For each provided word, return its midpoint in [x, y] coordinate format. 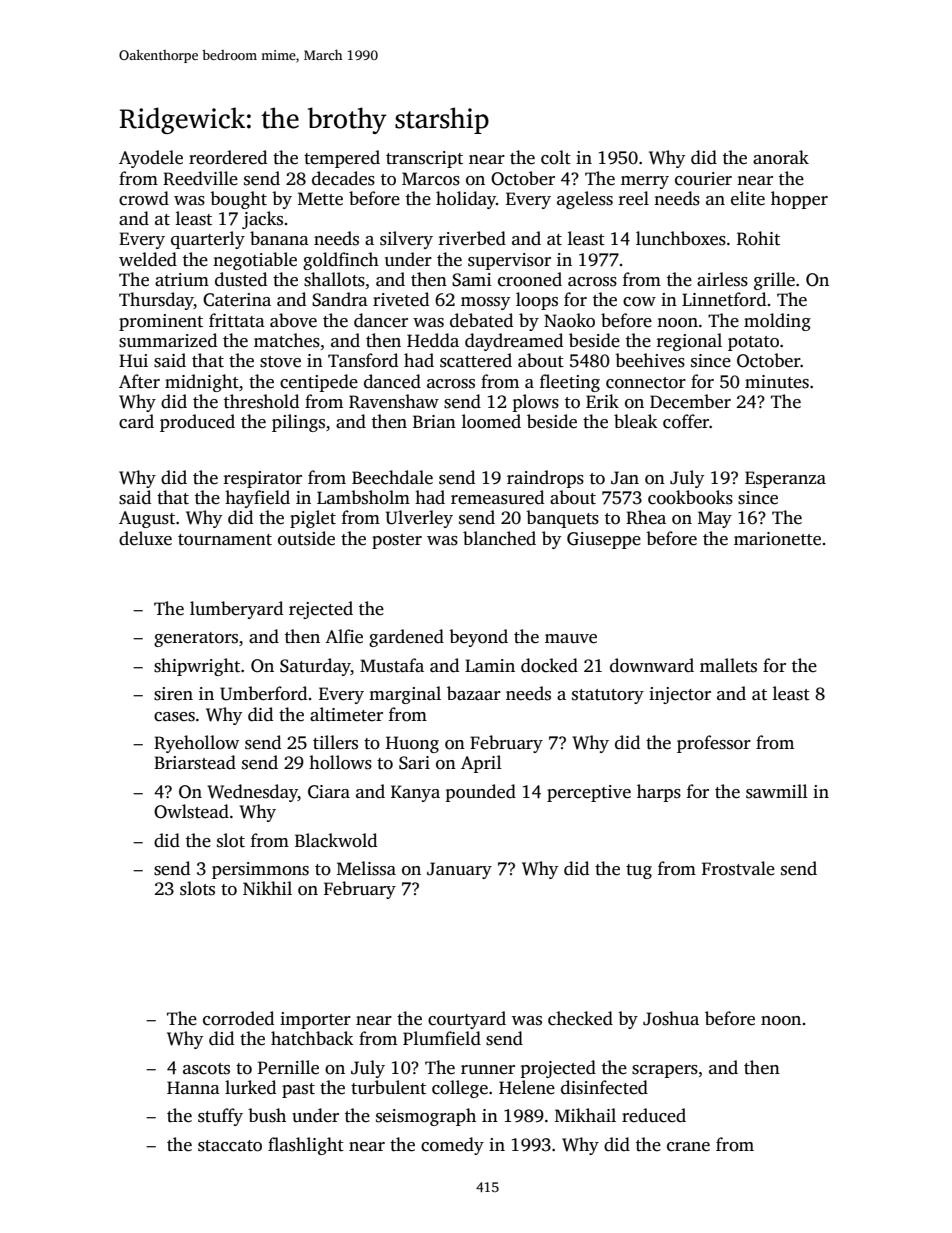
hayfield [257, 499]
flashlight [306, 1146]
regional [689, 342]
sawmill [777, 791]
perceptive [589, 793]
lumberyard [236, 610]
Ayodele [151, 159]
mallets [728, 665]
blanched [499, 538]
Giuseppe [604, 540]
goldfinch [341, 261]
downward [652, 665]
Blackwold [336, 840]
